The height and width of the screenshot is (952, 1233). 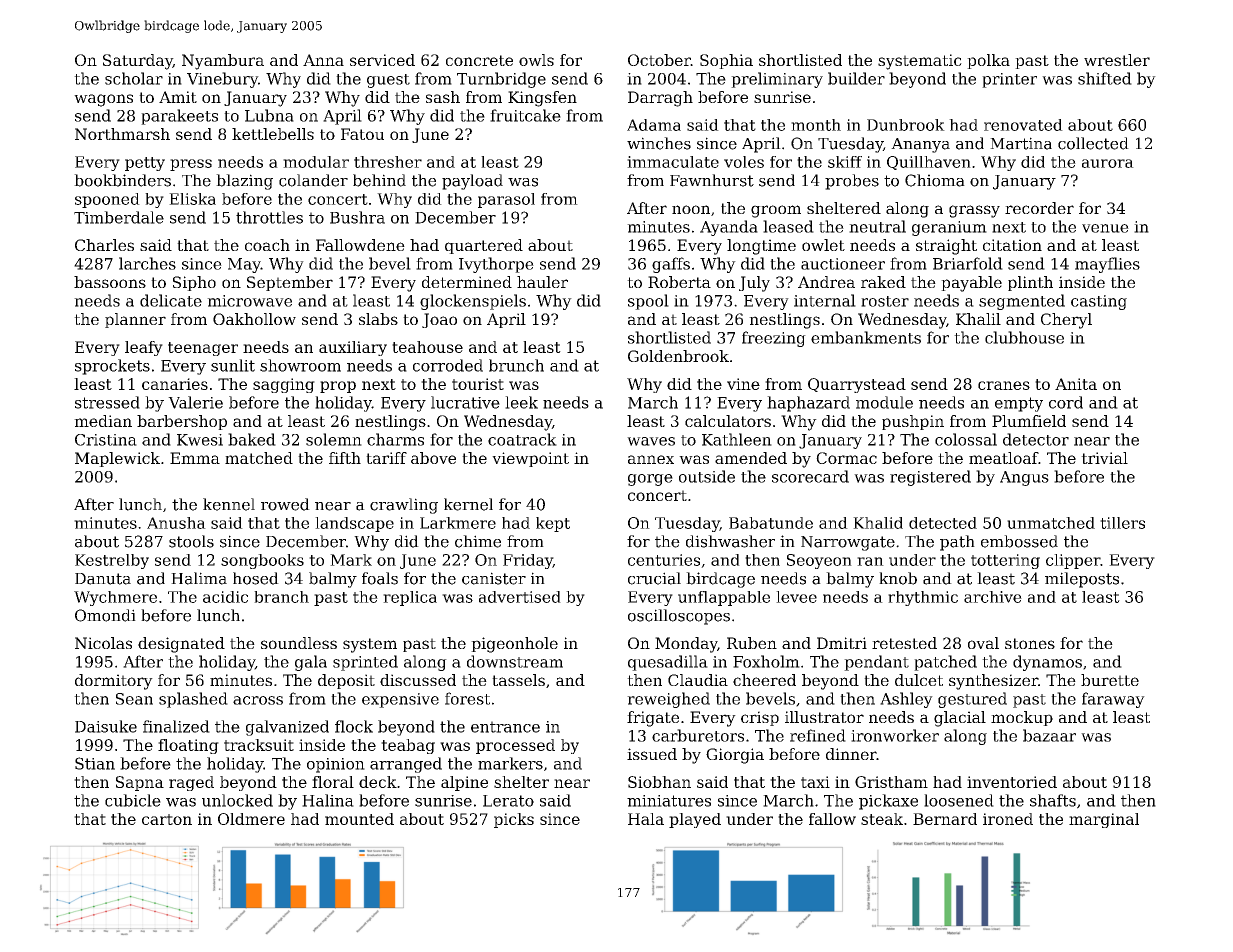 What do you see at coordinates (1117, 60) in the screenshot?
I see `wrestler` at bounding box center [1117, 60].
